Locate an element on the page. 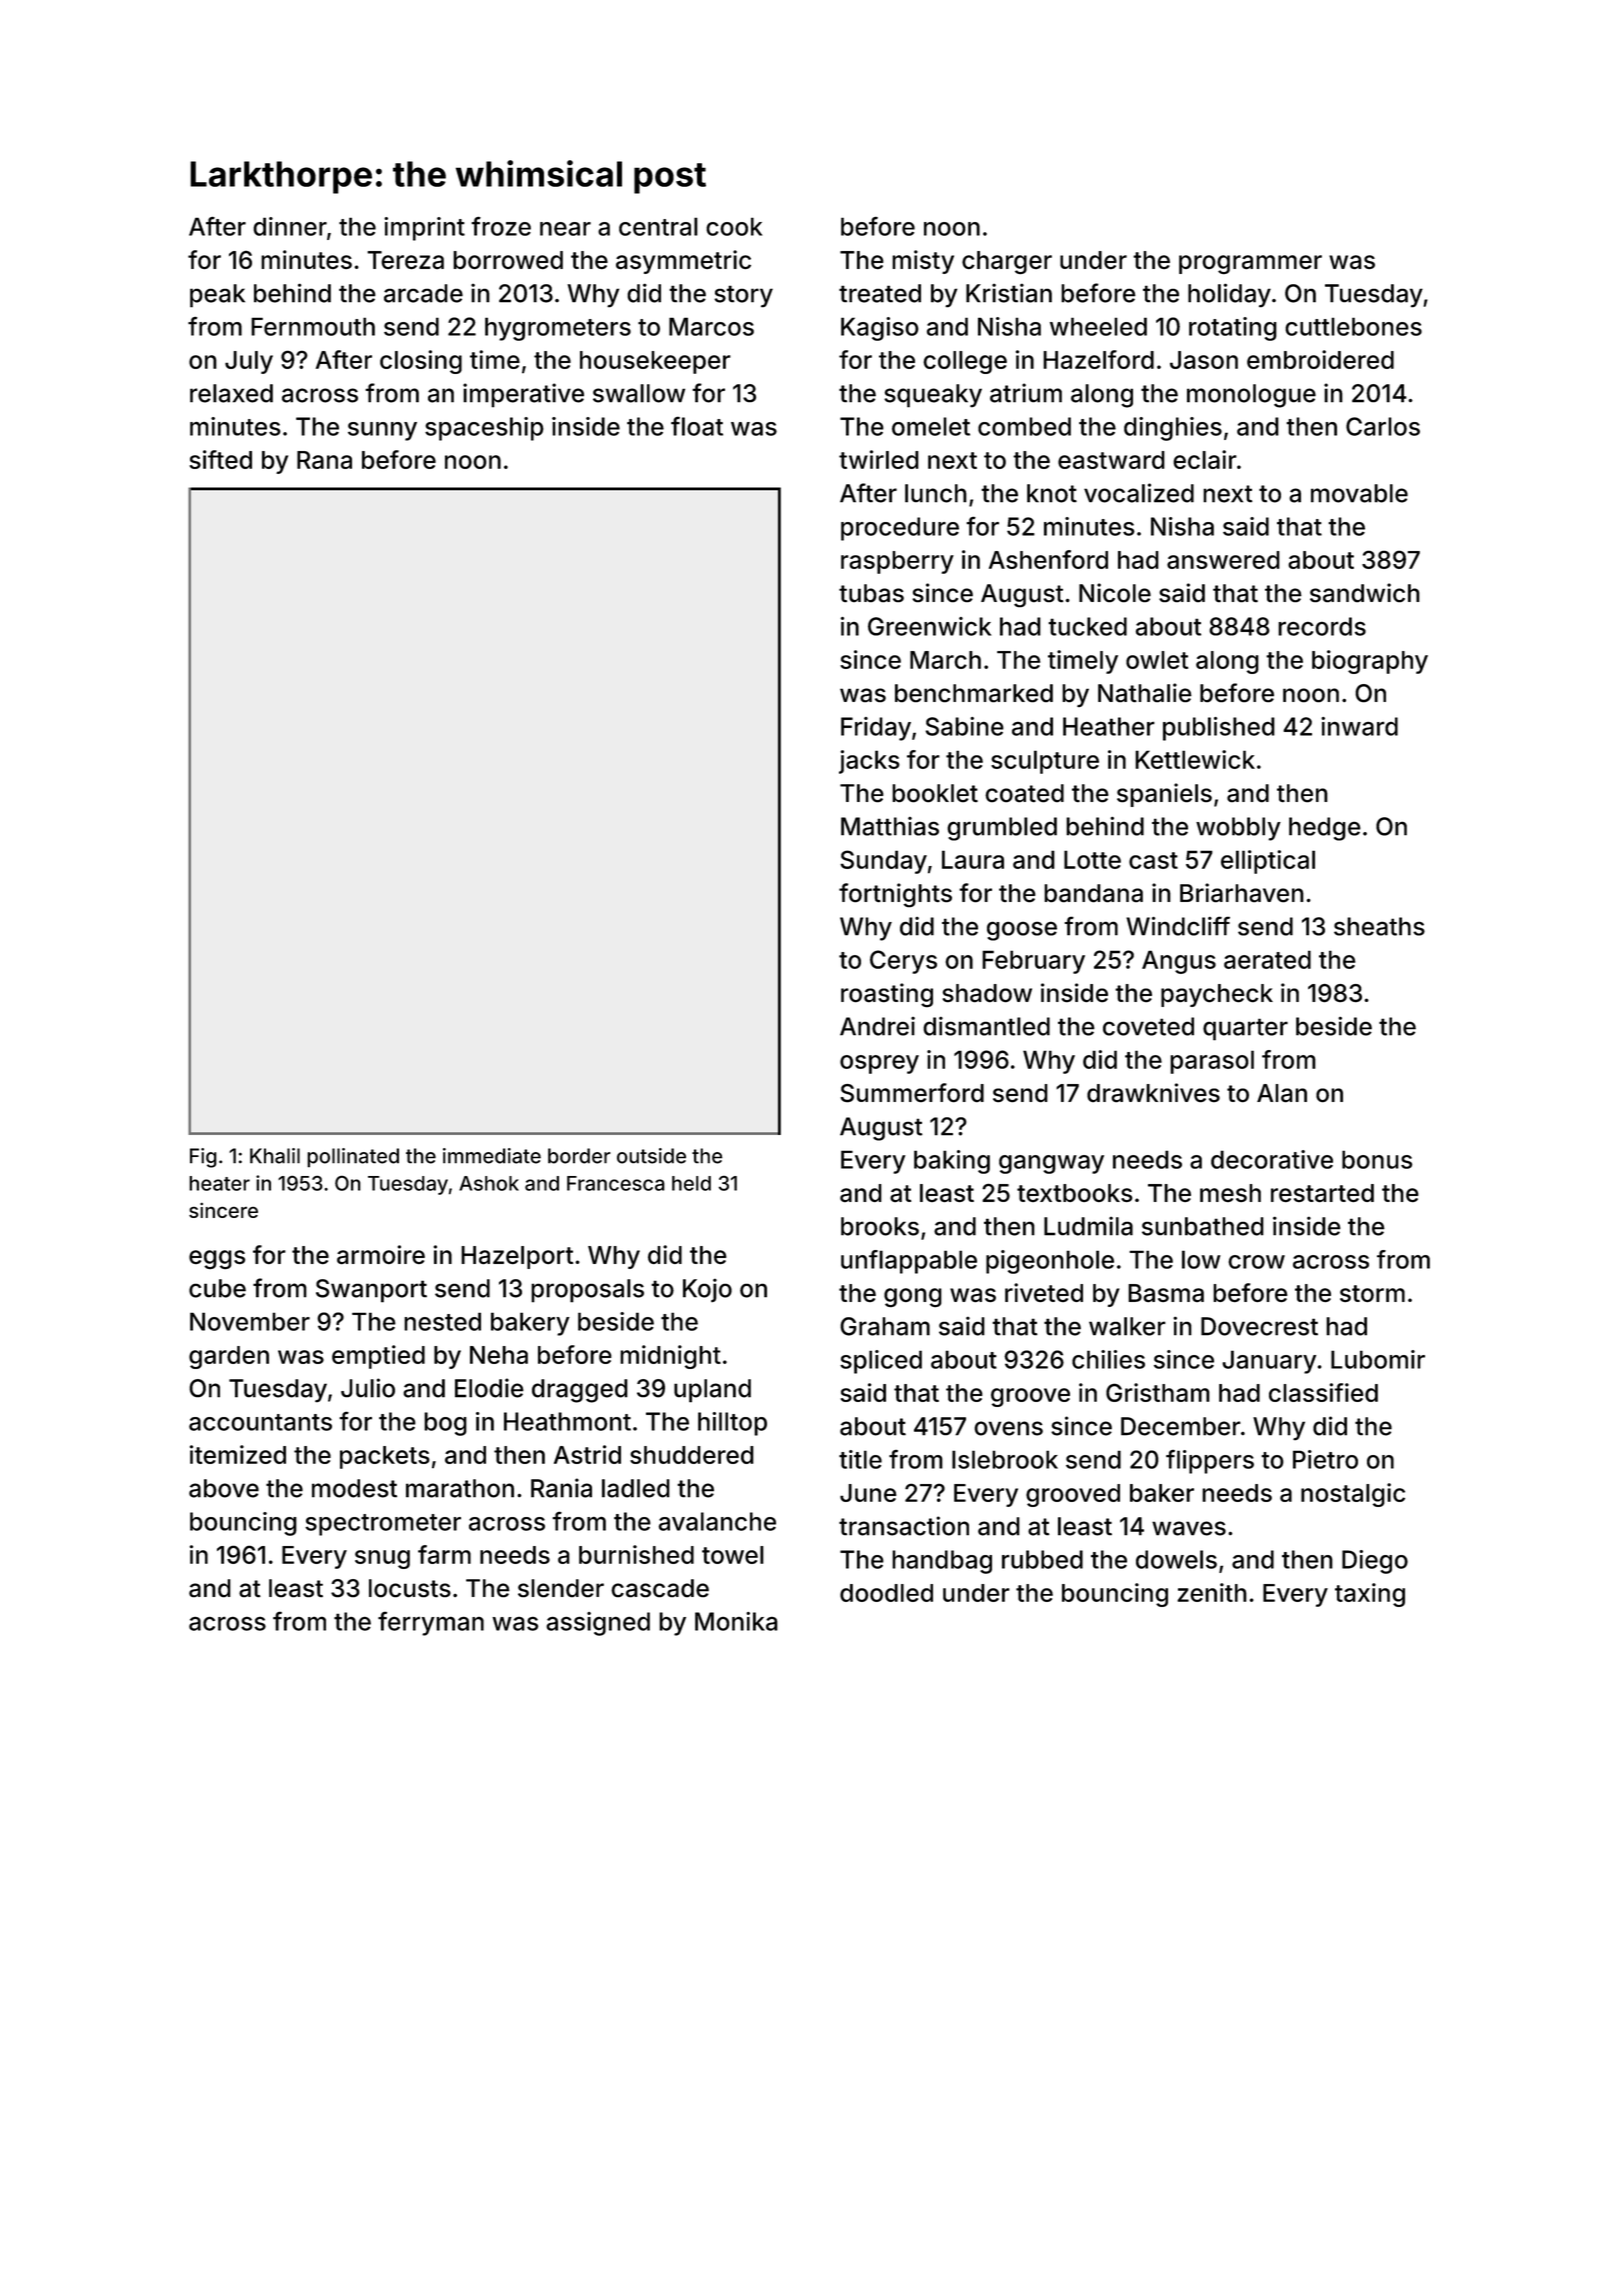  Friday is located at coordinates (876, 729).
